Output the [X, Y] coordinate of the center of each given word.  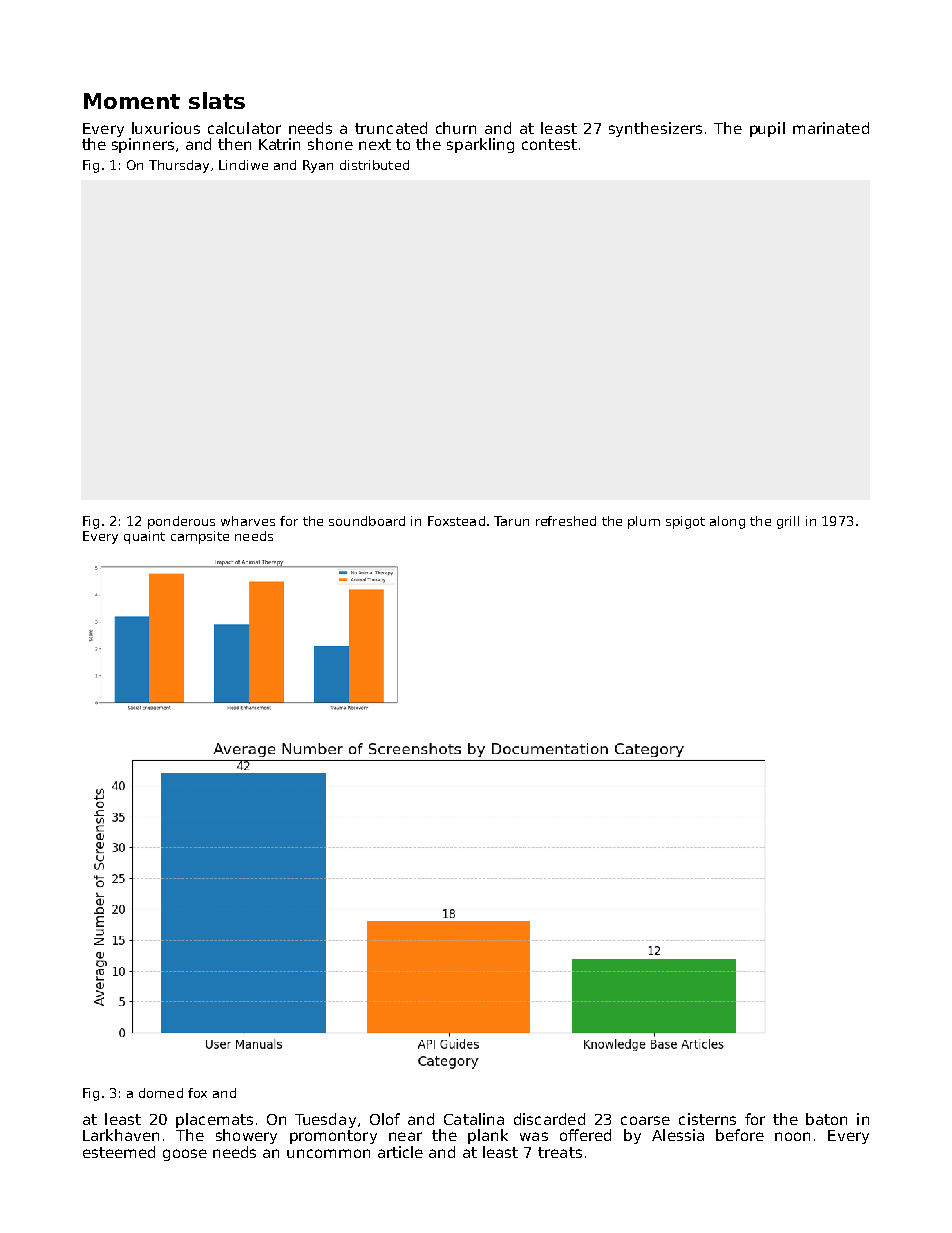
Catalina [474, 1119]
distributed [374, 165]
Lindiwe [243, 165]
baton [826, 1119]
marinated [831, 128]
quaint [144, 537]
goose [185, 1155]
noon [792, 1136]
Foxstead [456, 521]
